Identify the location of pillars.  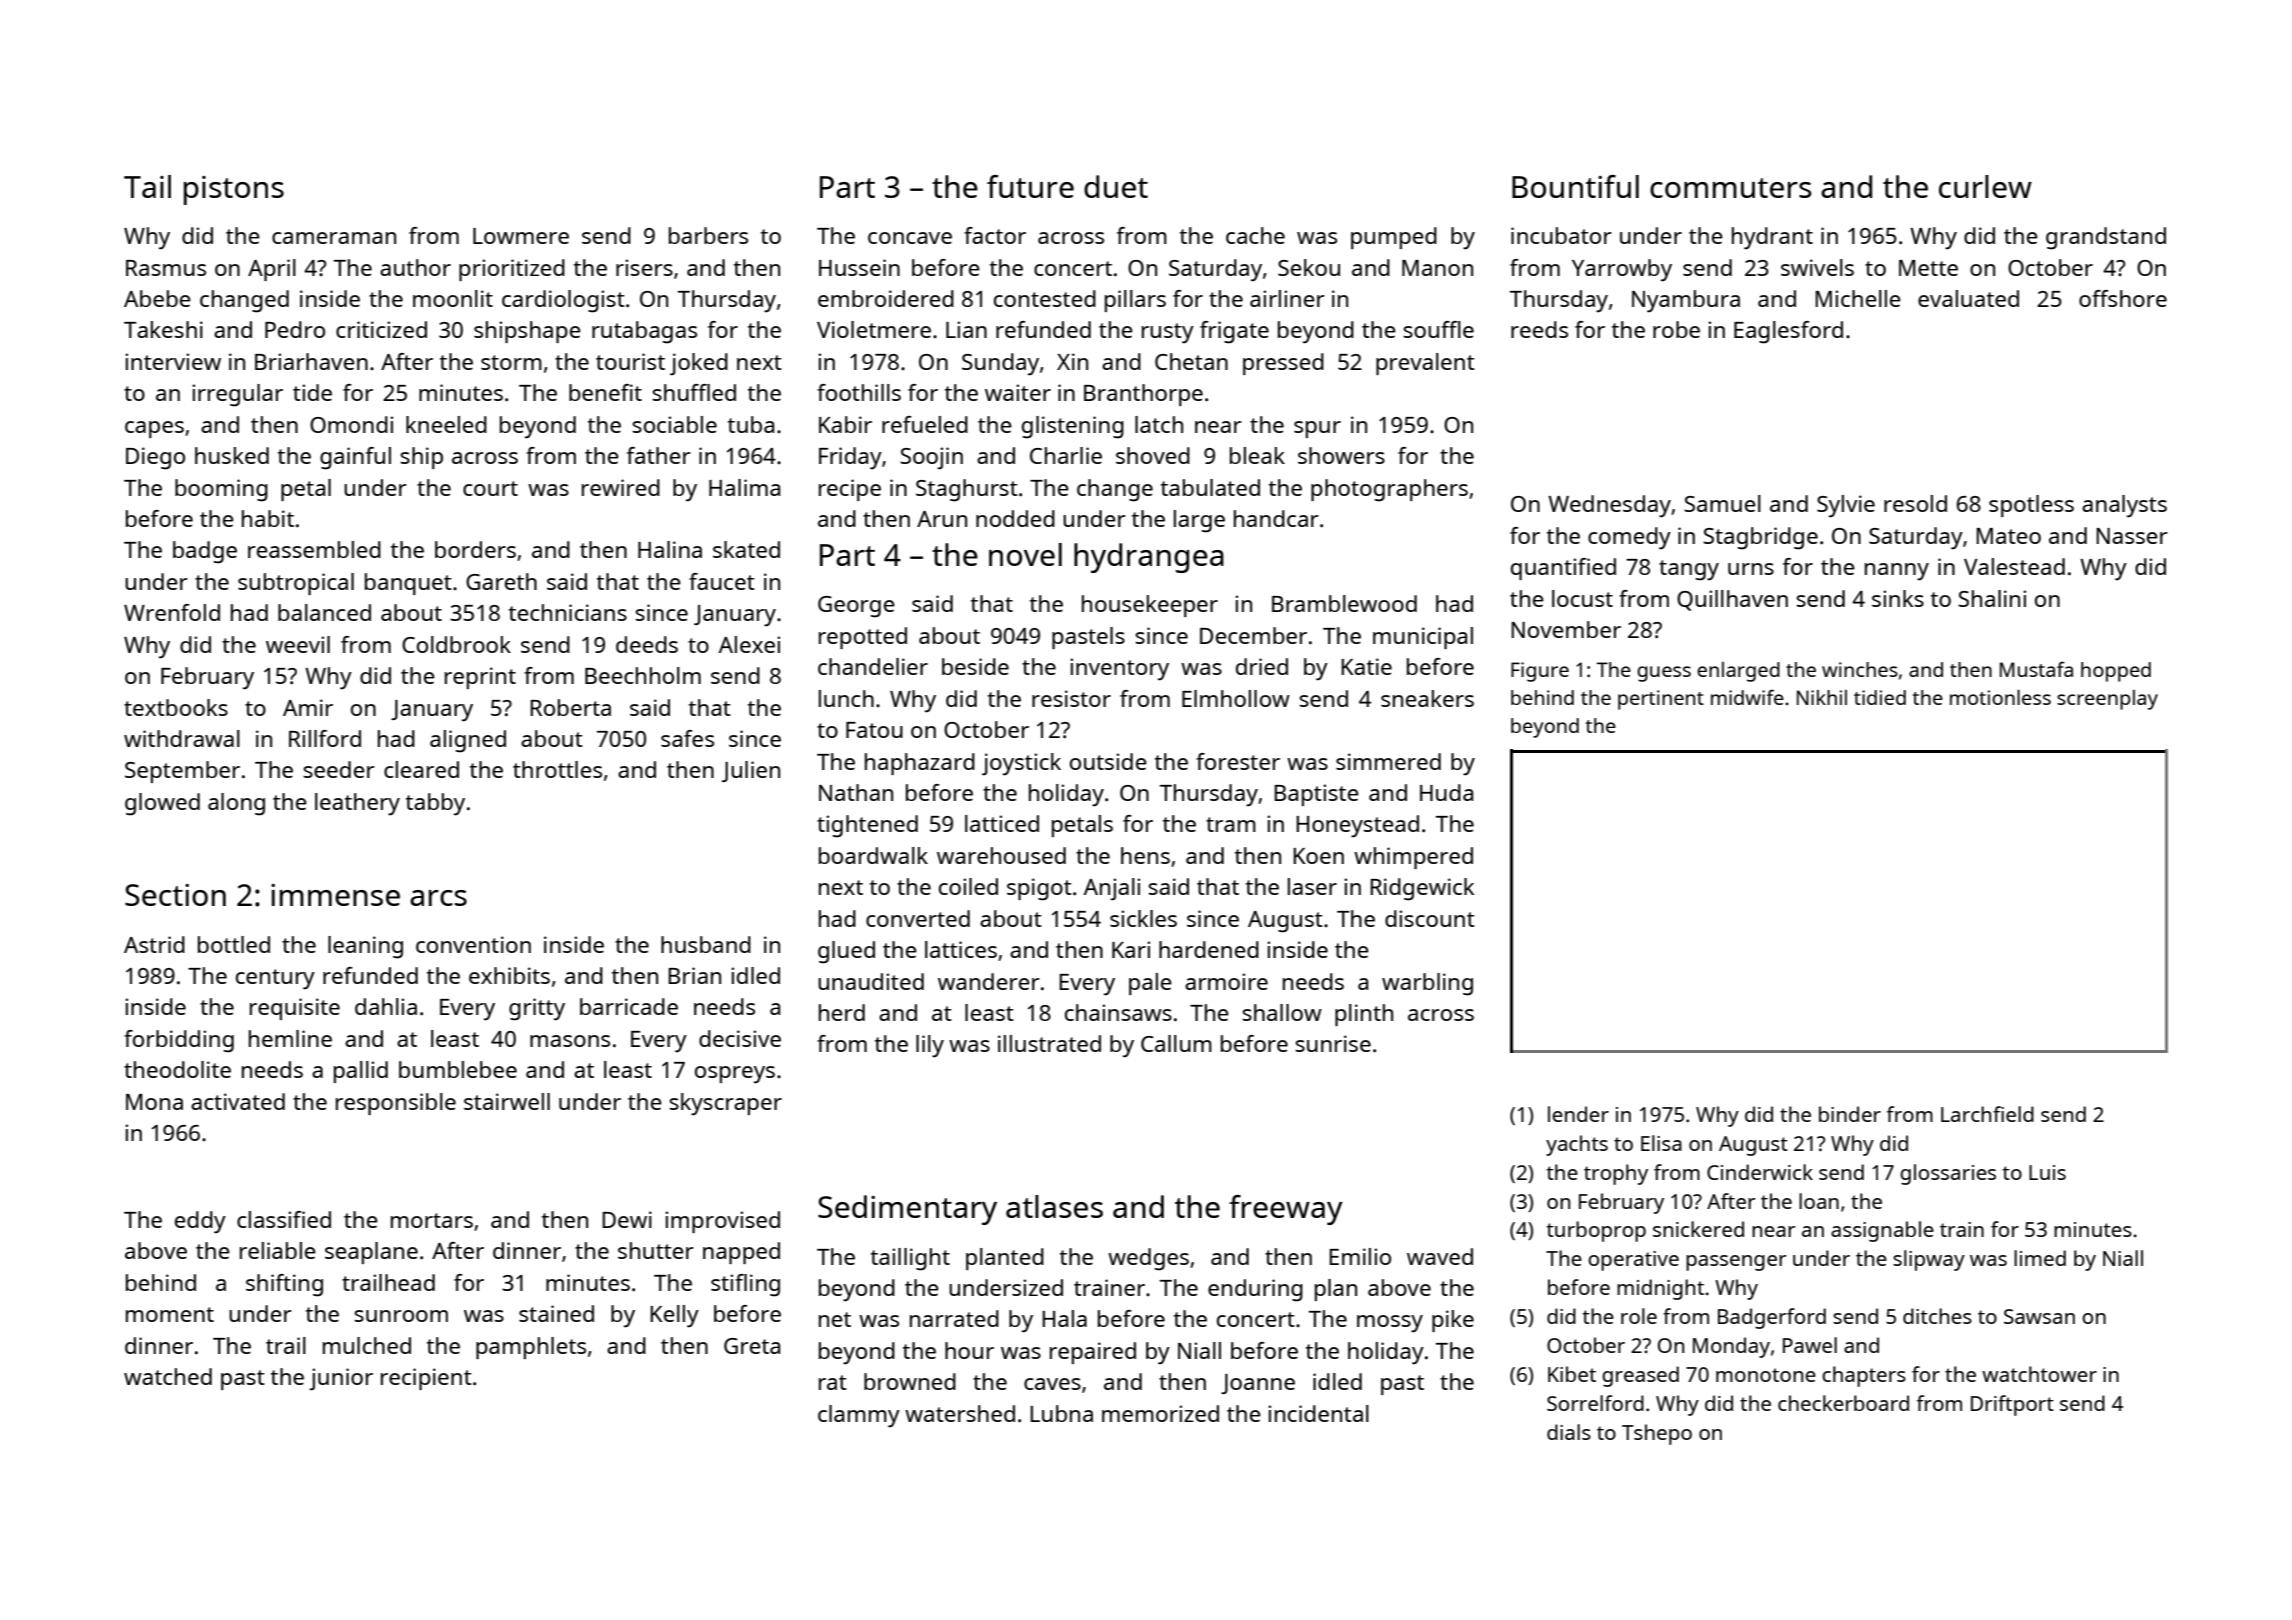
(1135, 301).
